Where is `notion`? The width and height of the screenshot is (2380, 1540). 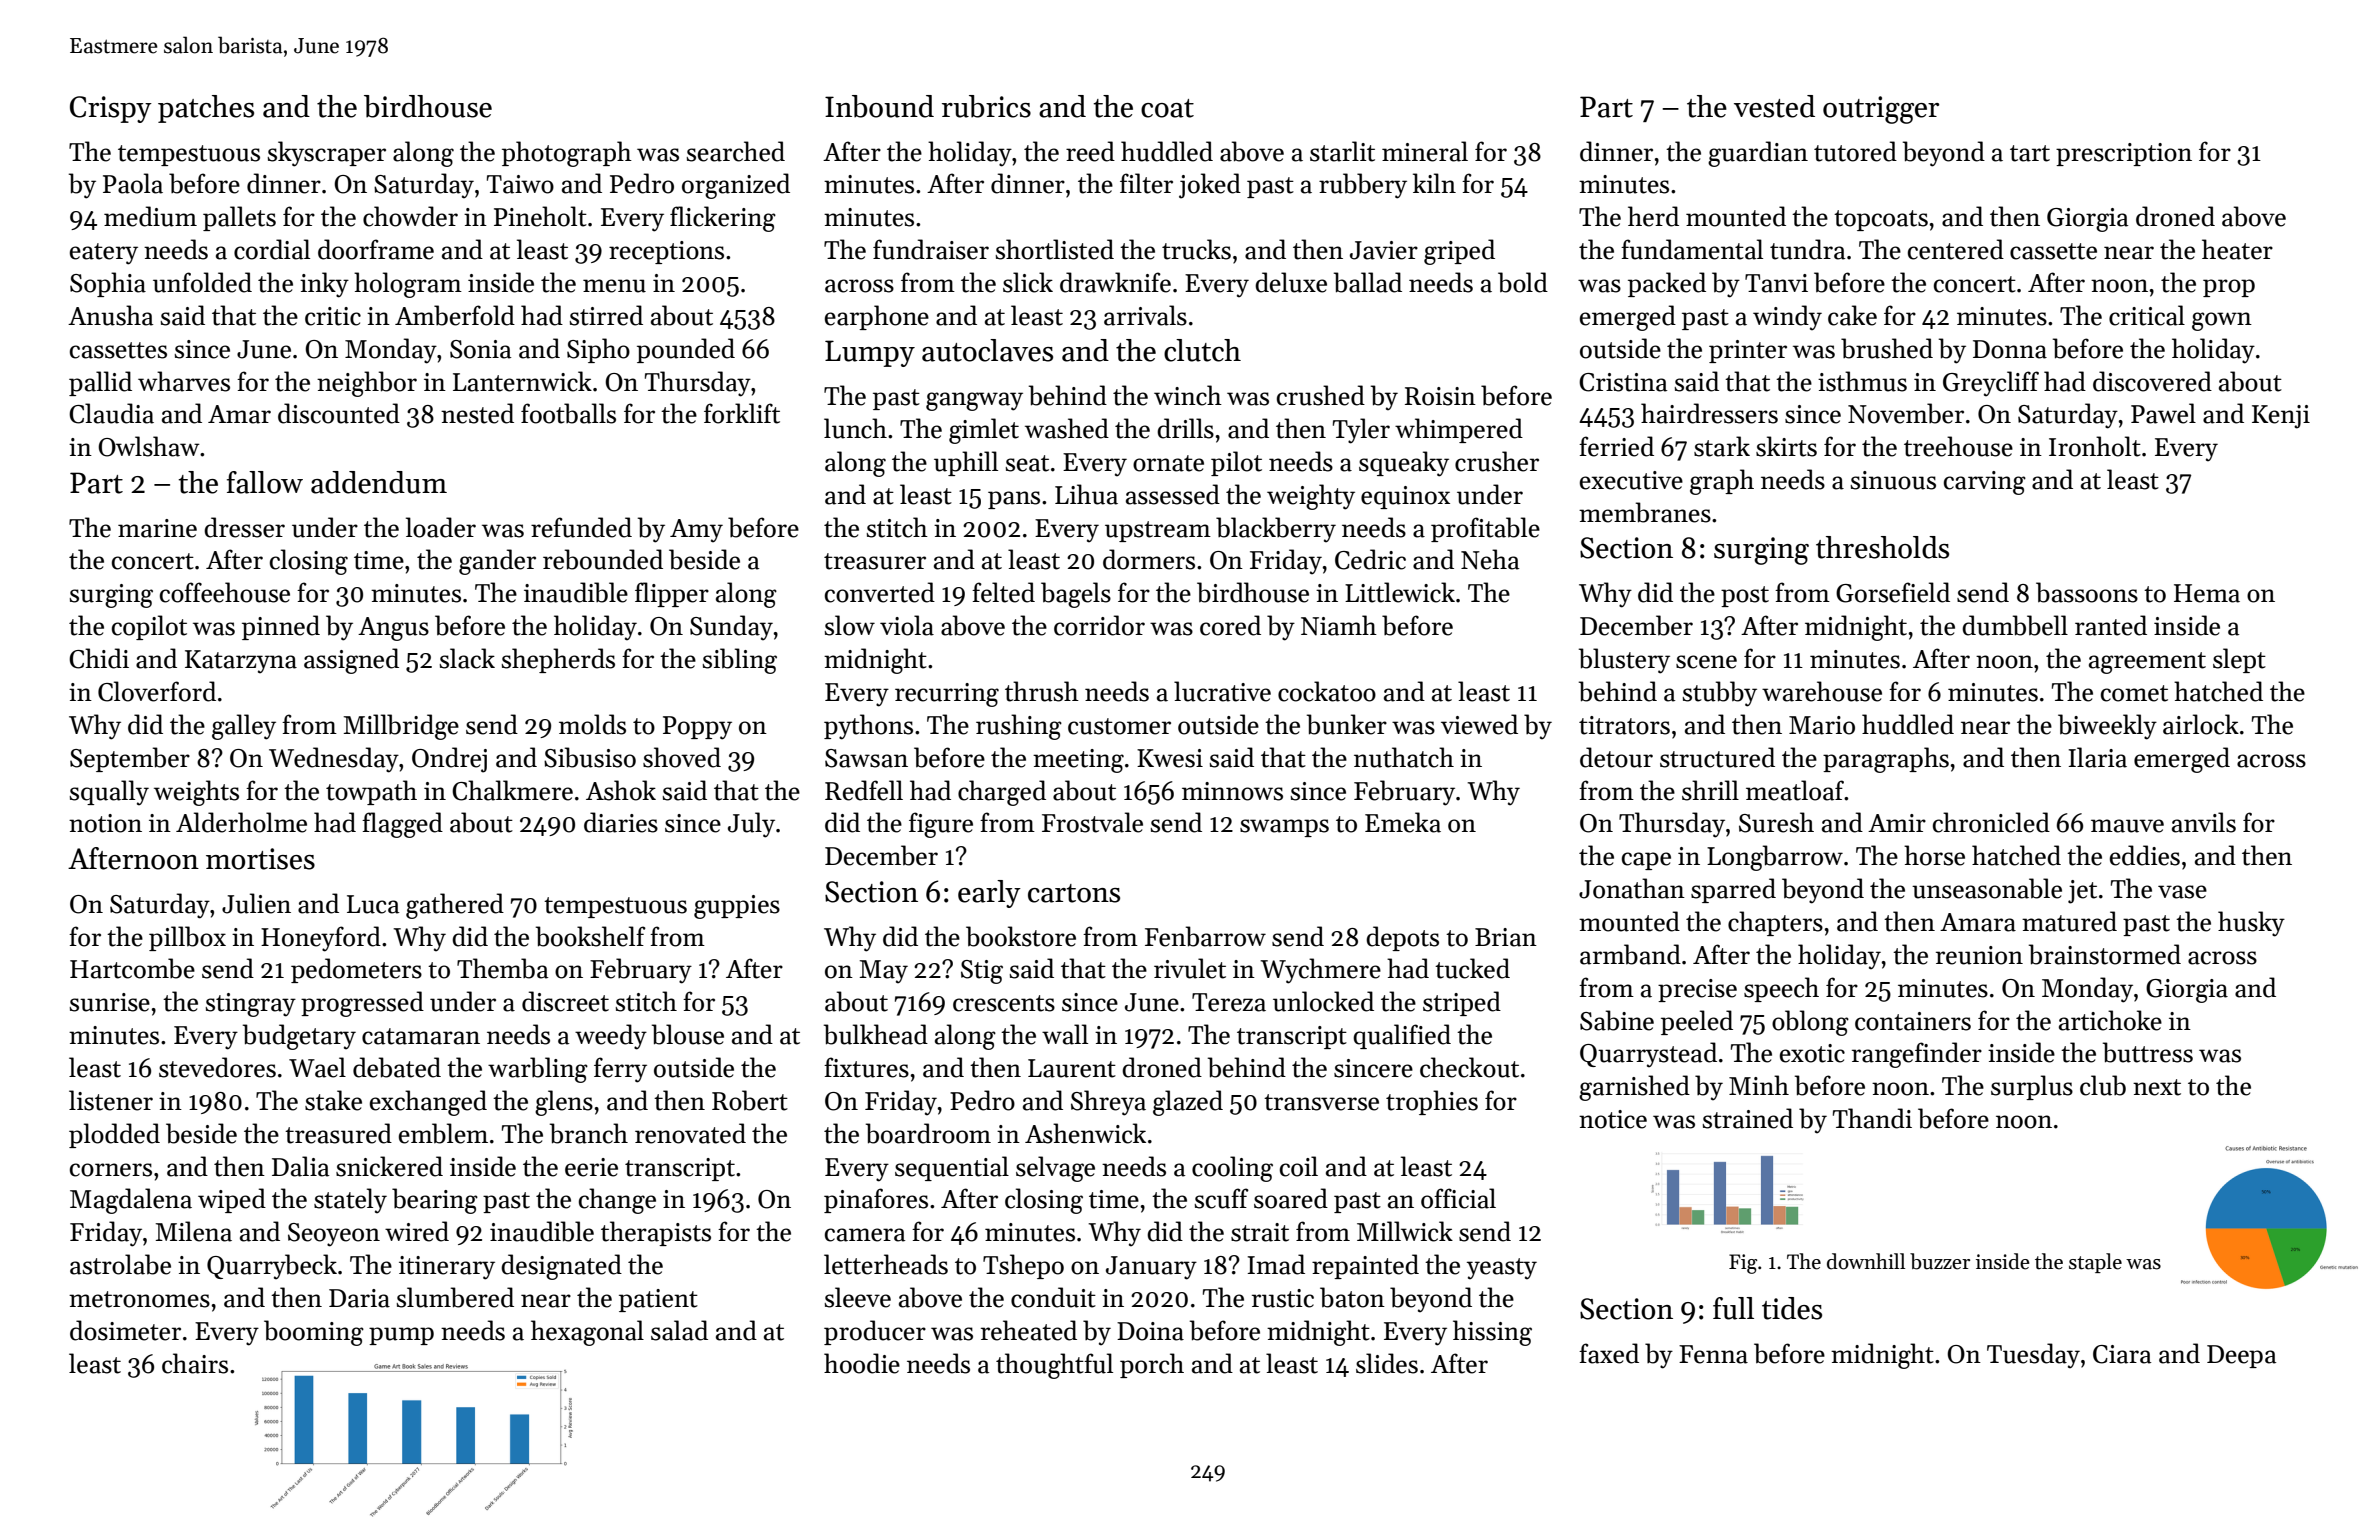 notion is located at coordinates (105, 823).
